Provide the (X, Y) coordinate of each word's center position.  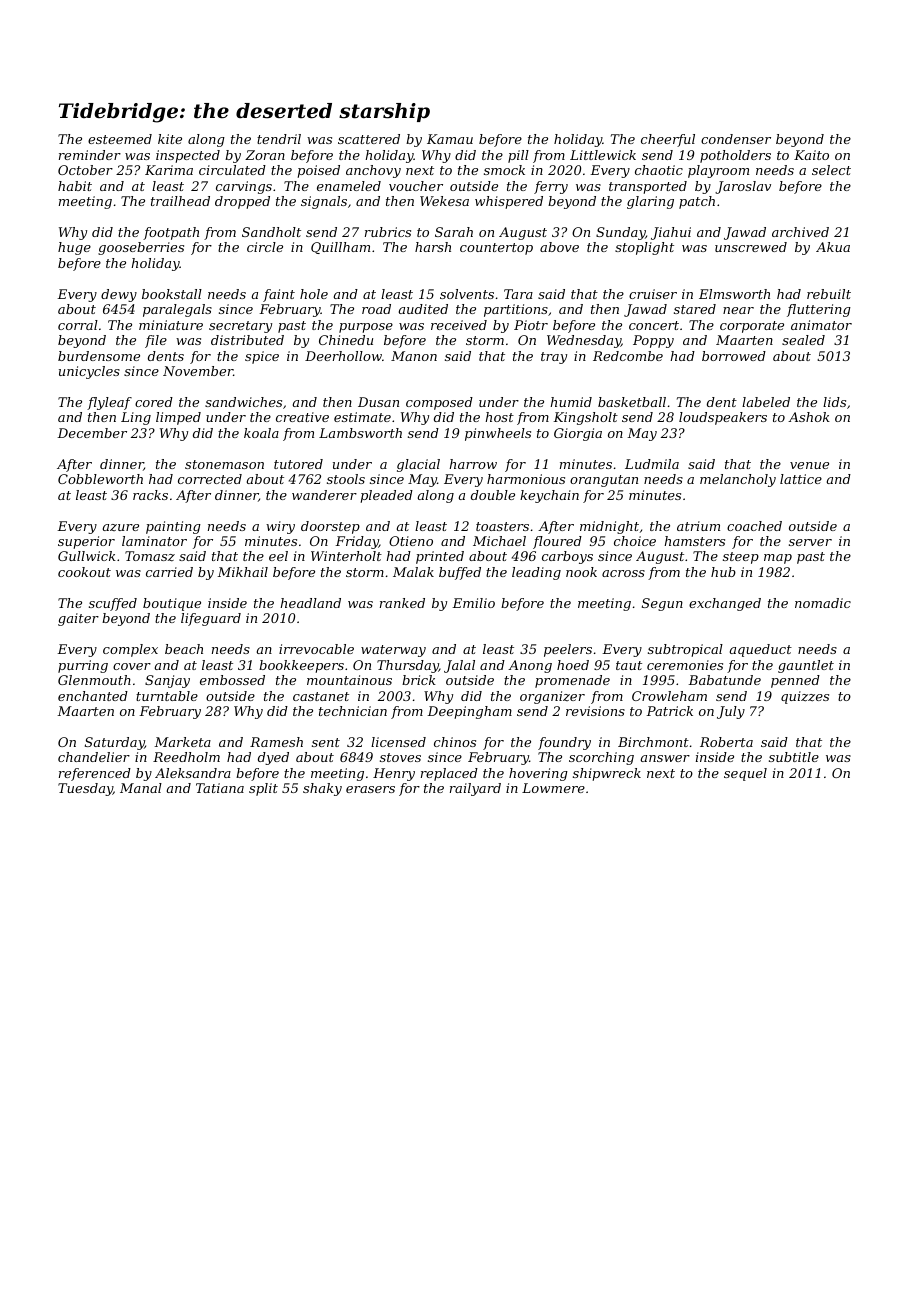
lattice (801, 479)
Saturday (115, 743)
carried (169, 572)
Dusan (378, 402)
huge (74, 248)
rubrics (388, 232)
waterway (393, 651)
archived (800, 232)
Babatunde (724, 680)
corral (78, 325)
